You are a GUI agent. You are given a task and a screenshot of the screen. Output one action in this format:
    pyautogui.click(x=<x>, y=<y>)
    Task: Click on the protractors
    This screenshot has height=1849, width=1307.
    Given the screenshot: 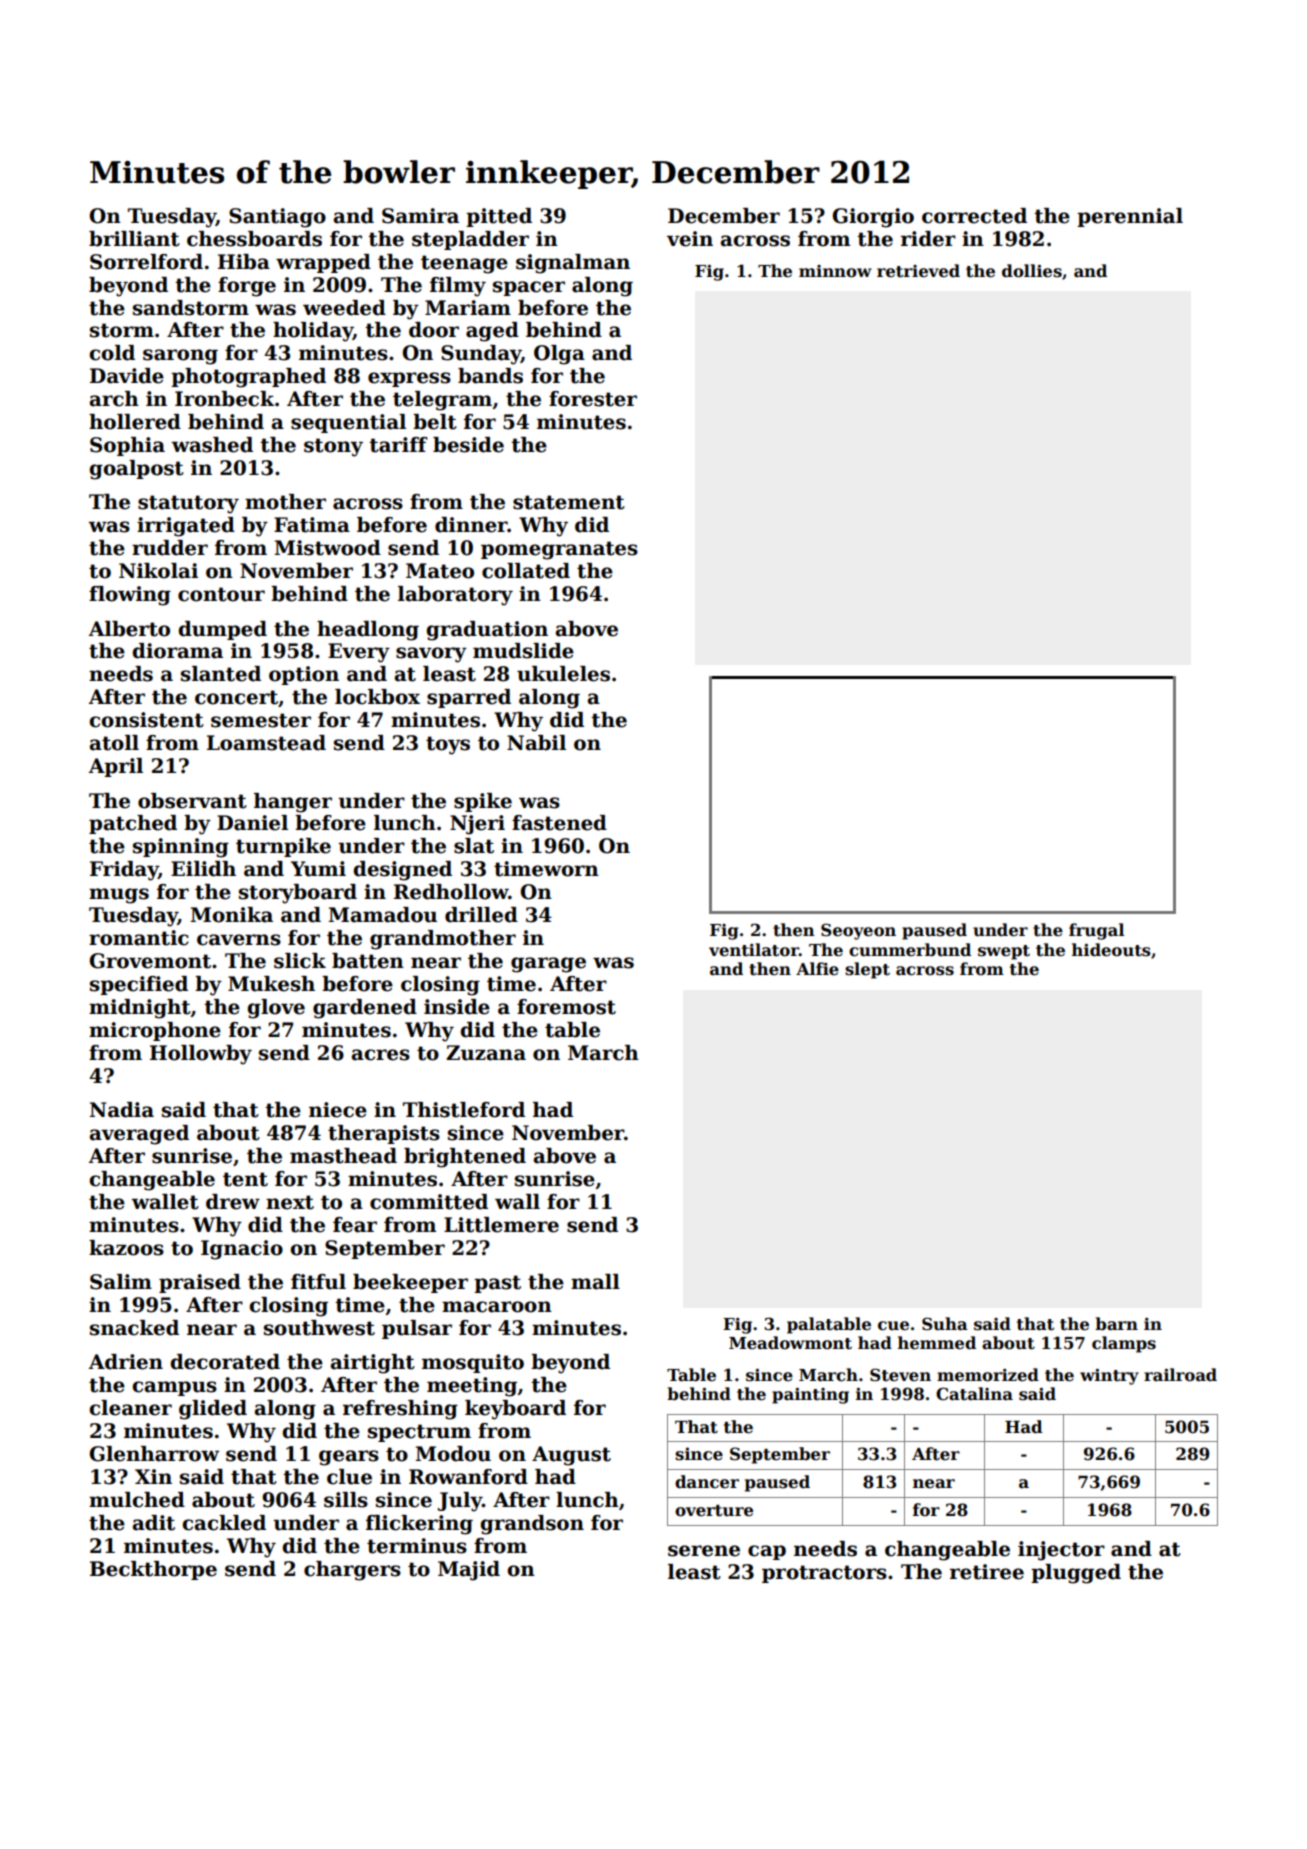 What is the action you would take?
    pyautogui.click(x=824, y=1574)
